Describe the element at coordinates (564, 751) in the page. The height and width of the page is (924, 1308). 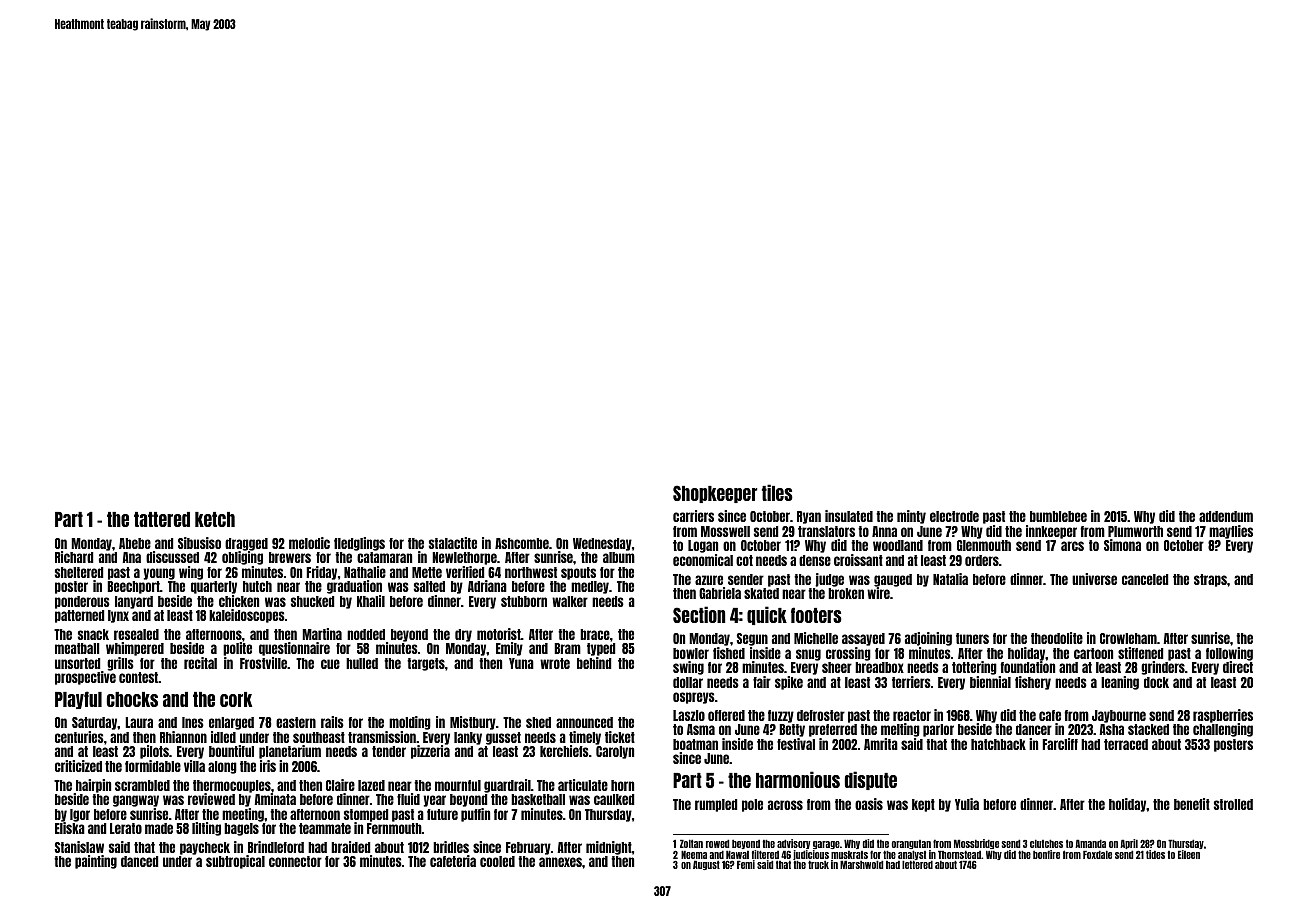
I see `kerchiefs` at that location.
